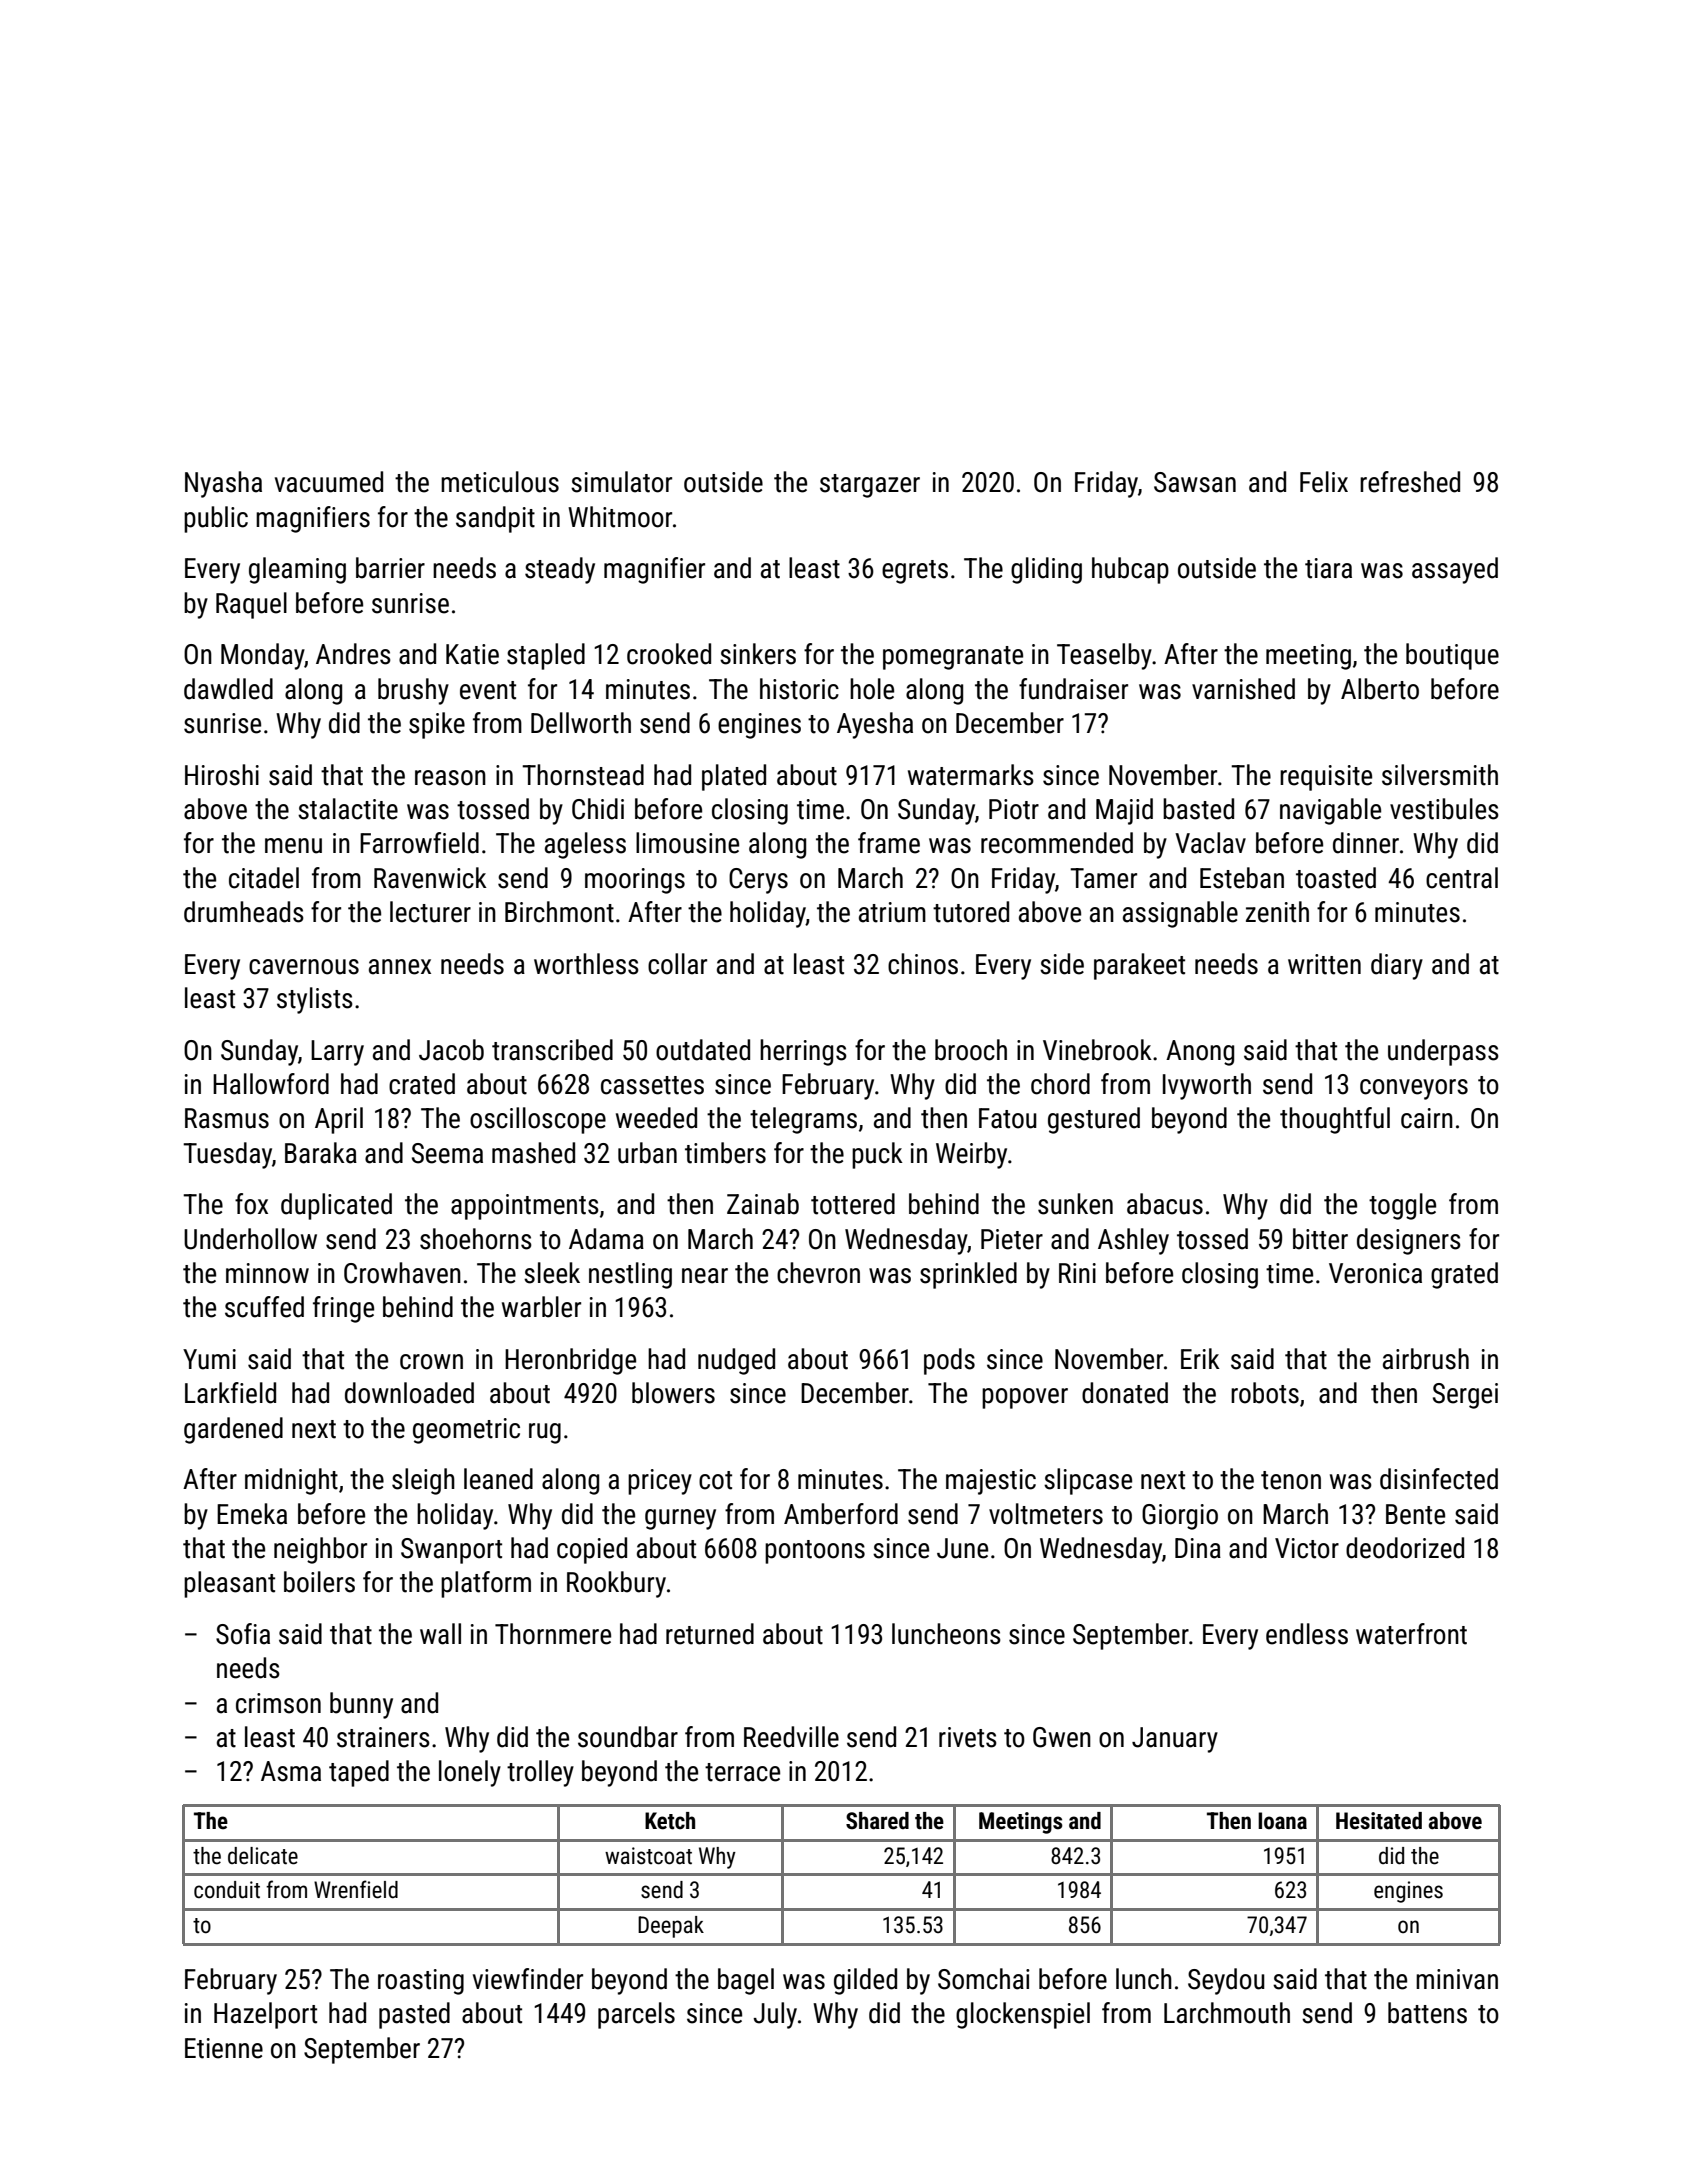  What do you see at coordinates (216, 519) in the screenshot?
I see `public` at bounding box center [216, 519].
